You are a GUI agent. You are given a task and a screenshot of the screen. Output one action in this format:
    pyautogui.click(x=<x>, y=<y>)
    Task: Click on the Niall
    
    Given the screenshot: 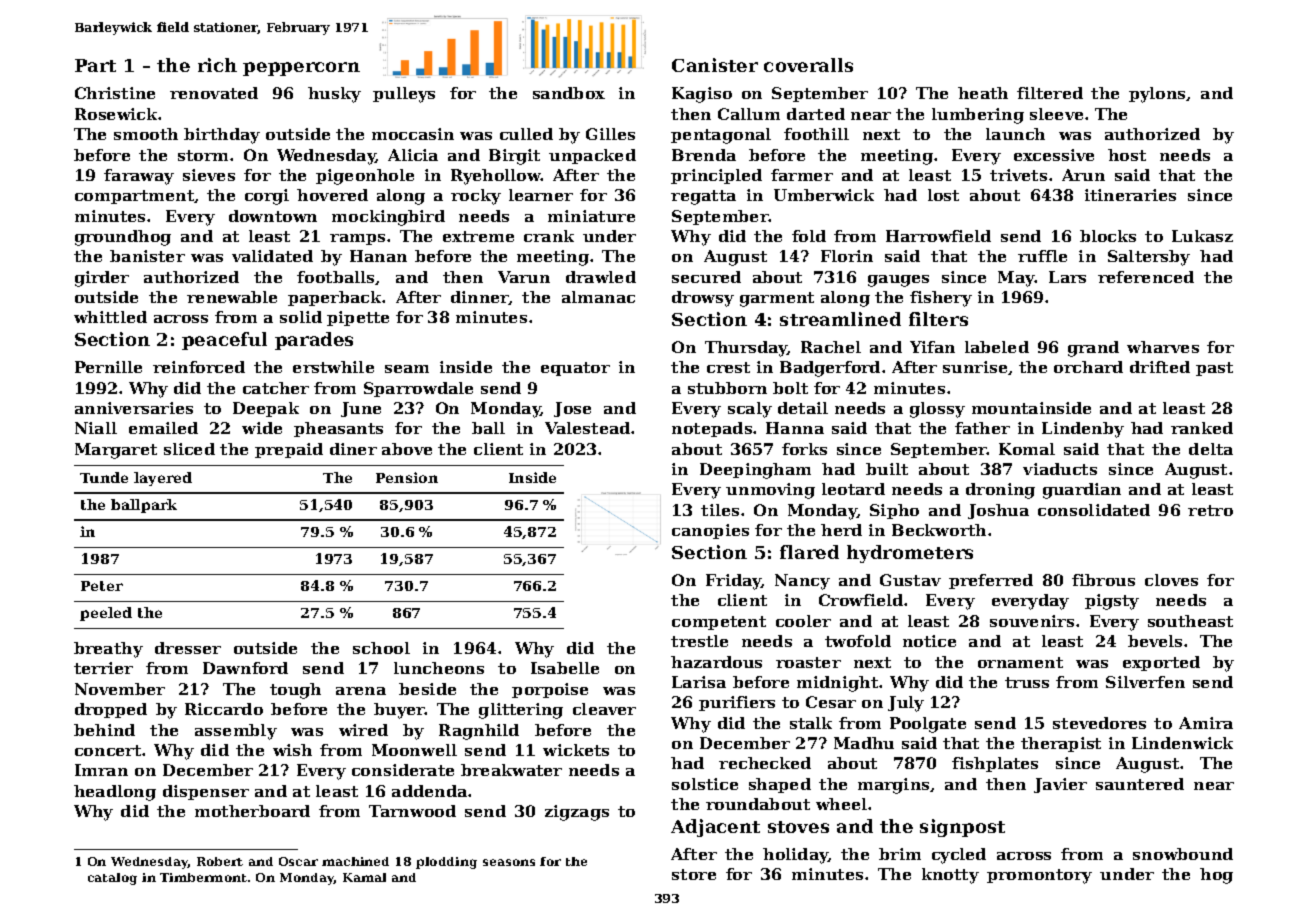 What is the action you would take?
    pyautogui.click(x=96, y=428)
